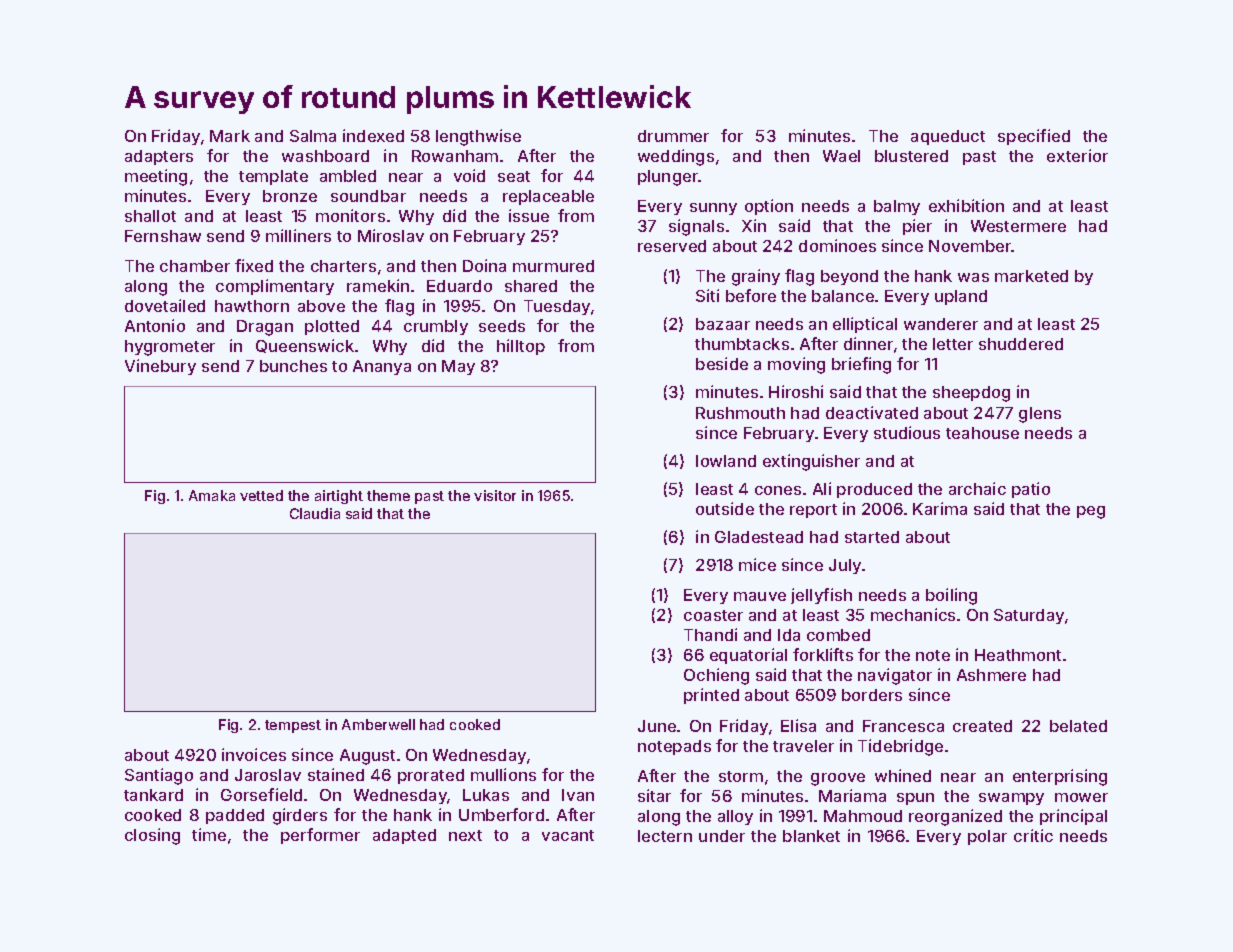 The image size is (1233, 952). Describe the element at coordinates (212, 495) in the screenshot. I see `Amaka` at that location.
